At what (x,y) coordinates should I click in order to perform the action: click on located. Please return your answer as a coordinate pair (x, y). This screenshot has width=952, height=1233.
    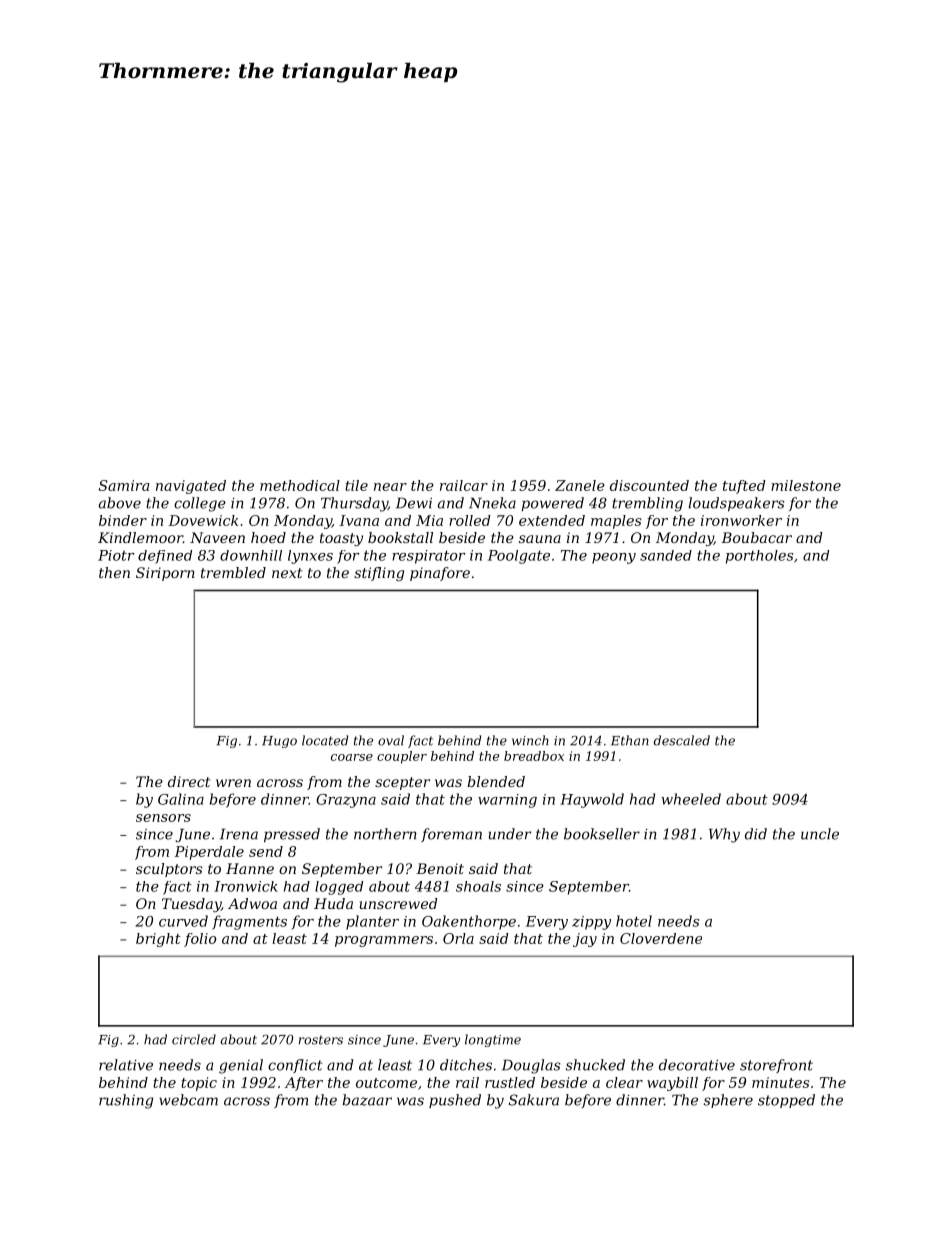
    Looking at the image, I should click on (325, 740).
